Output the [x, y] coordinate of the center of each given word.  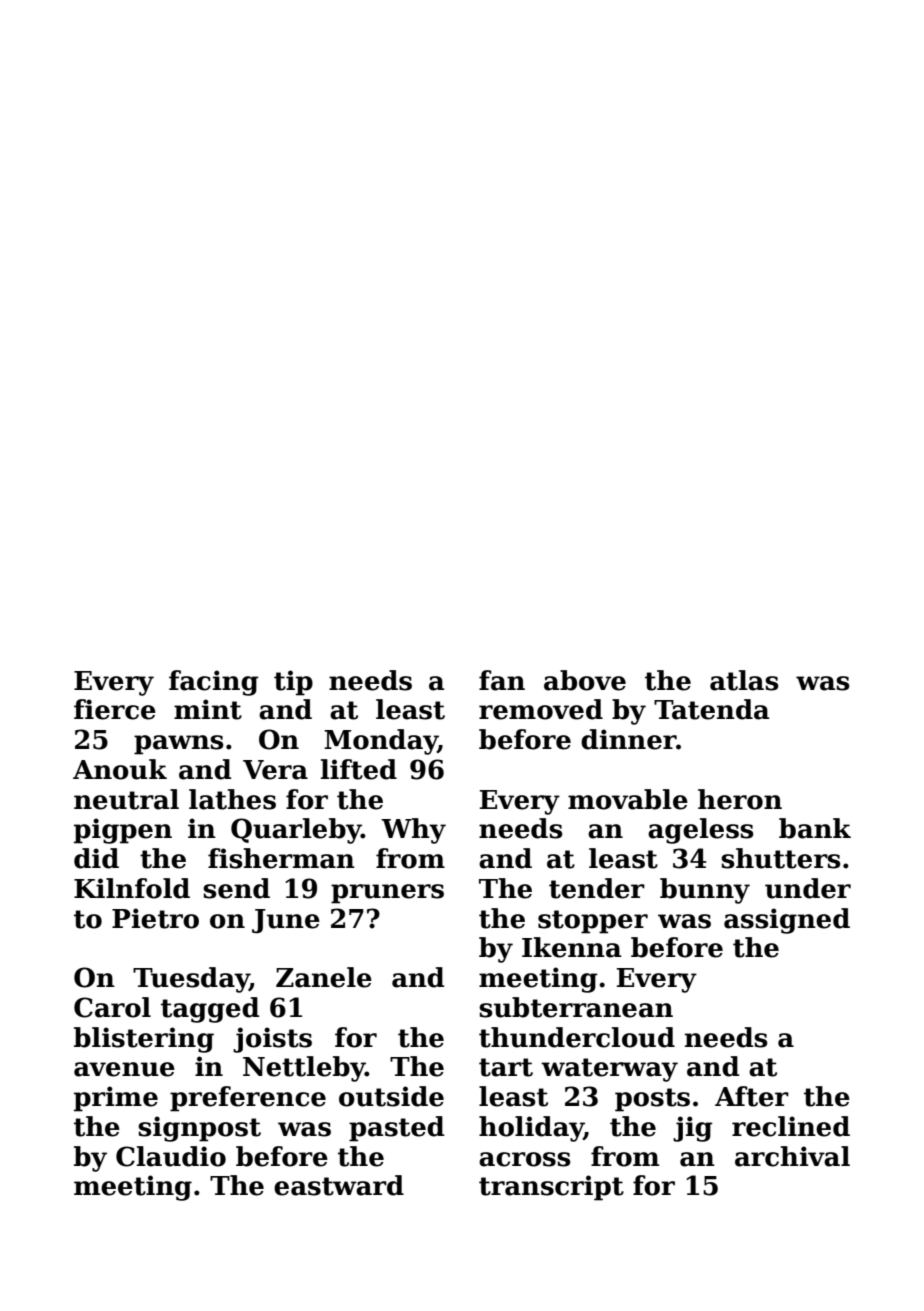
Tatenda [712, 709]
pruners [387, 894]
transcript [551, 1188]
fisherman [281, 858]
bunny [705, 891]
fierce [115, 709]
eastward [339, 1185]
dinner [629, 739]
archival [792, 1156]
